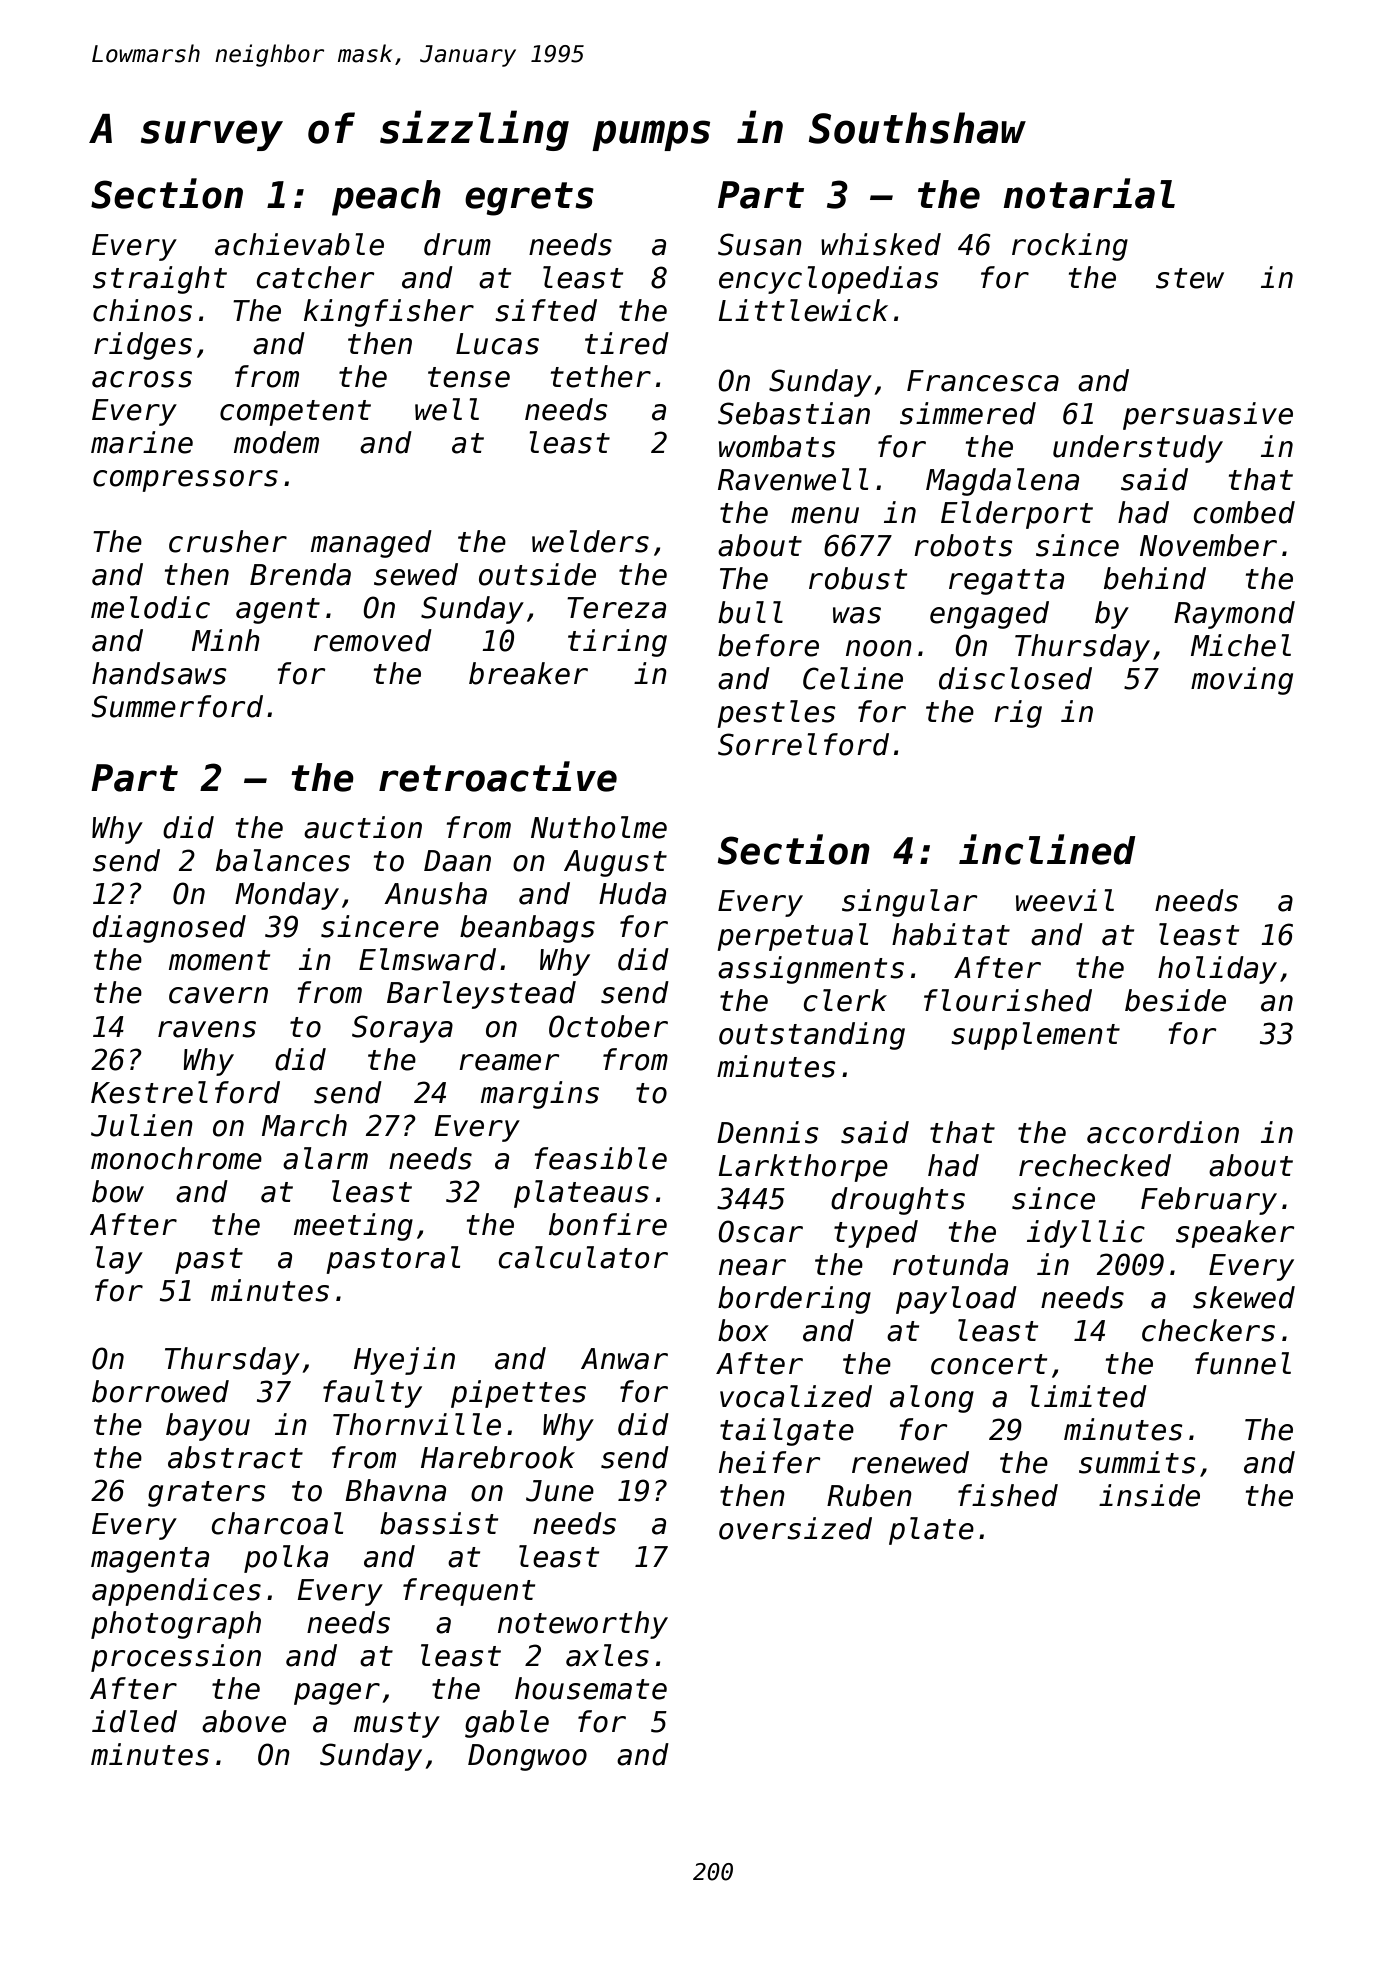  Describe the element at coordinates (1149, 1495) in the page. I see `inside` at that location.
